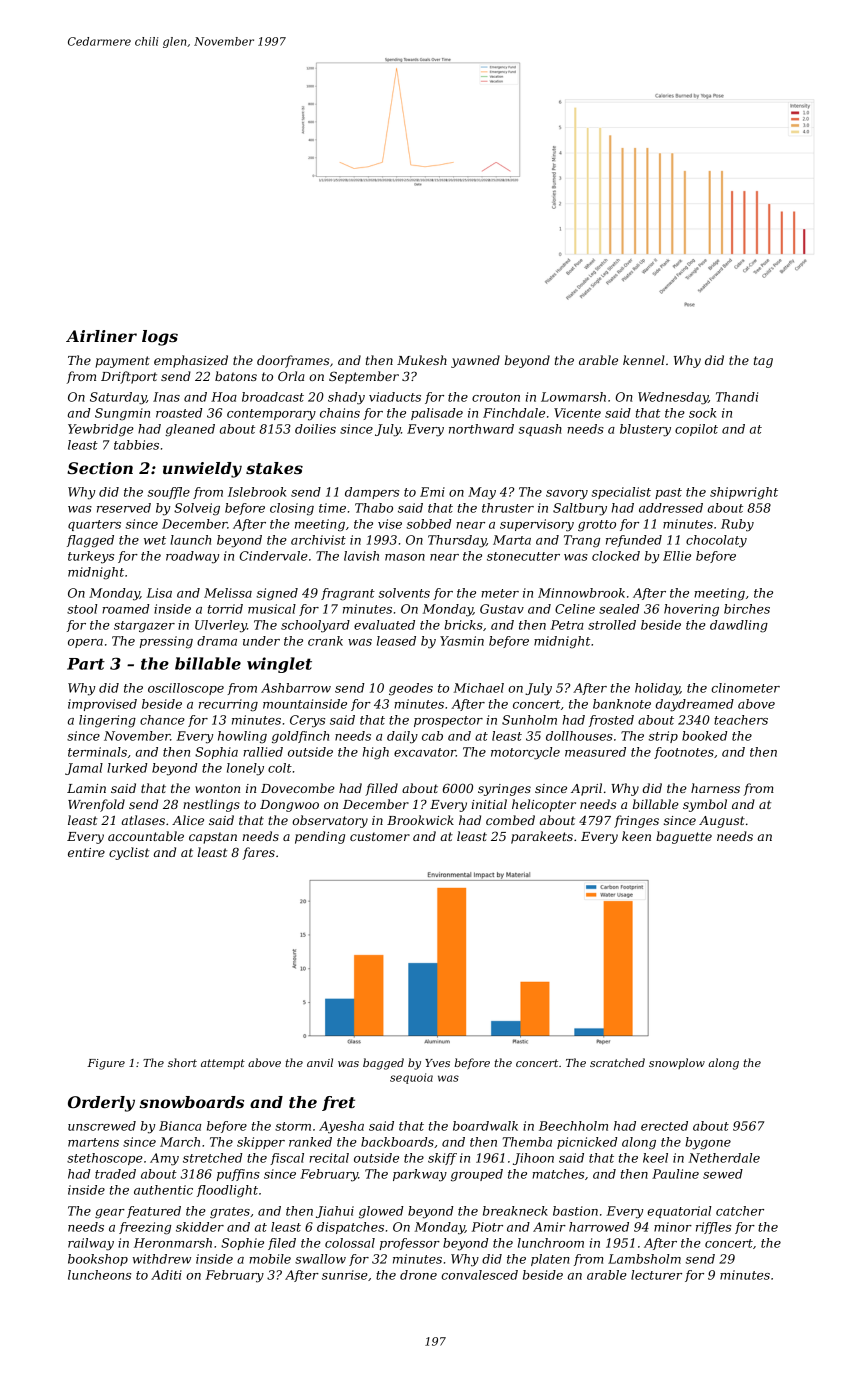 This image has width=849, height=1400. I want to click on luncheons, so click(99, 1275).
